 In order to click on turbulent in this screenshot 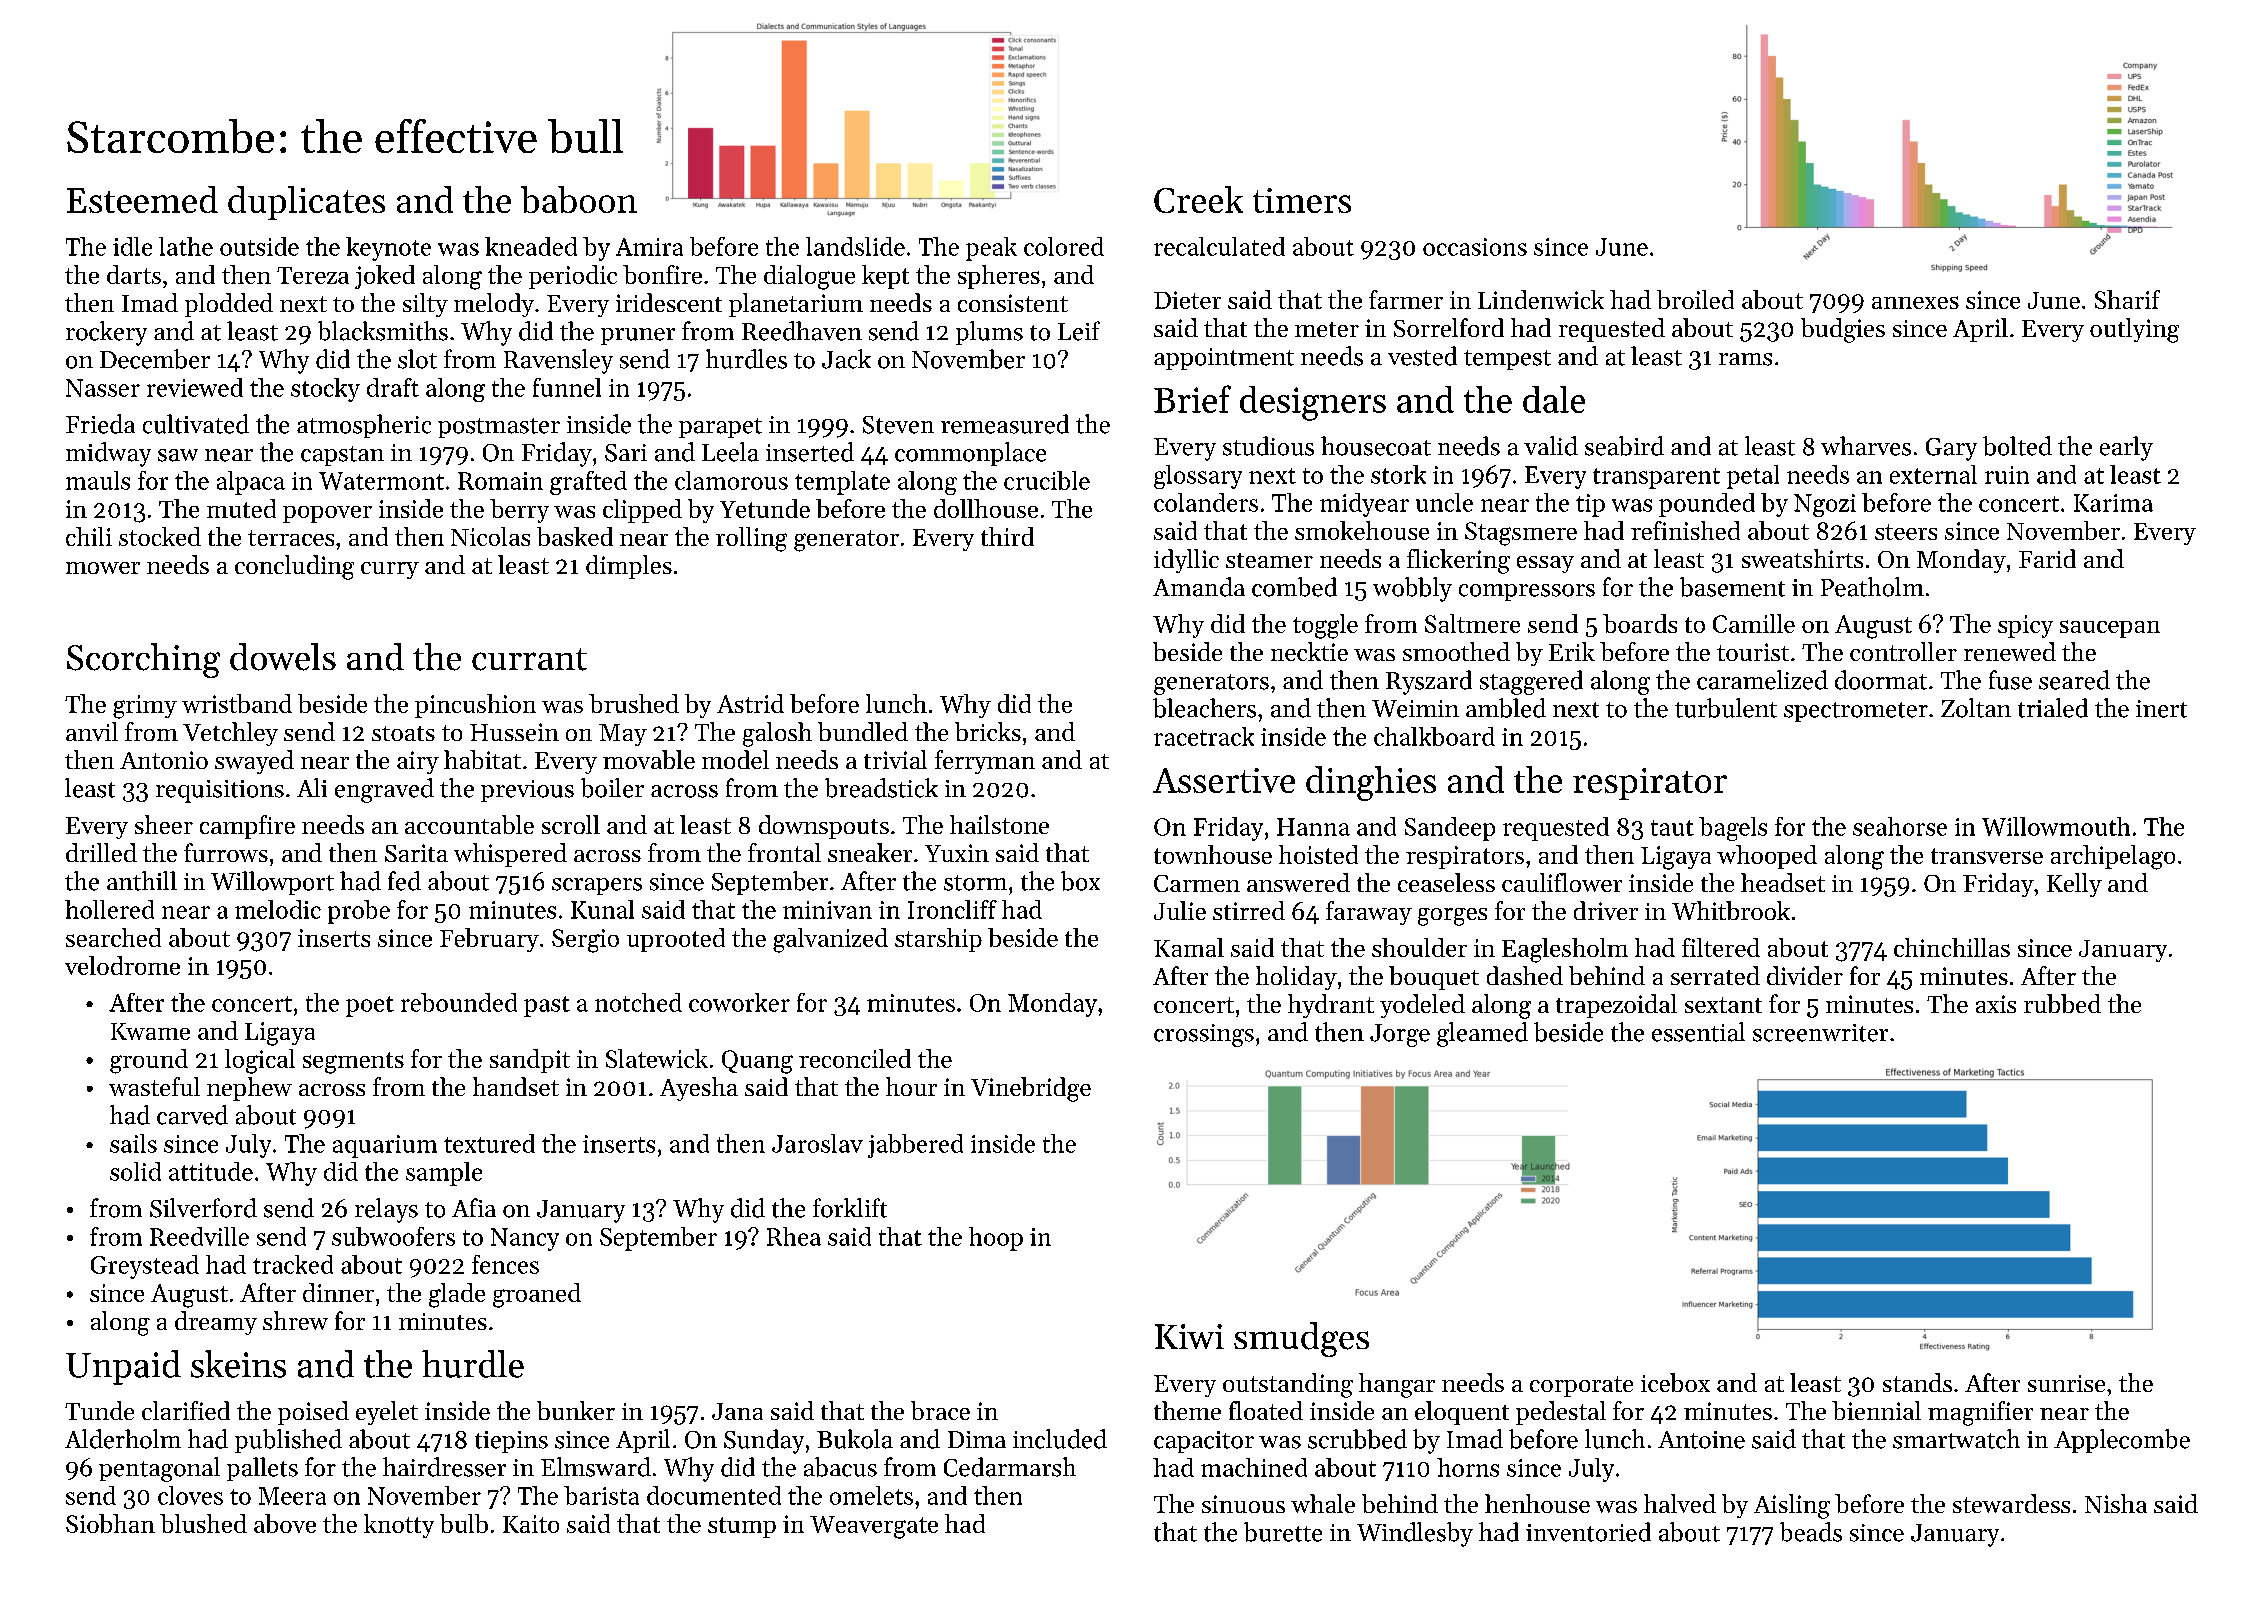, I will do `click(1726, 708)`.
